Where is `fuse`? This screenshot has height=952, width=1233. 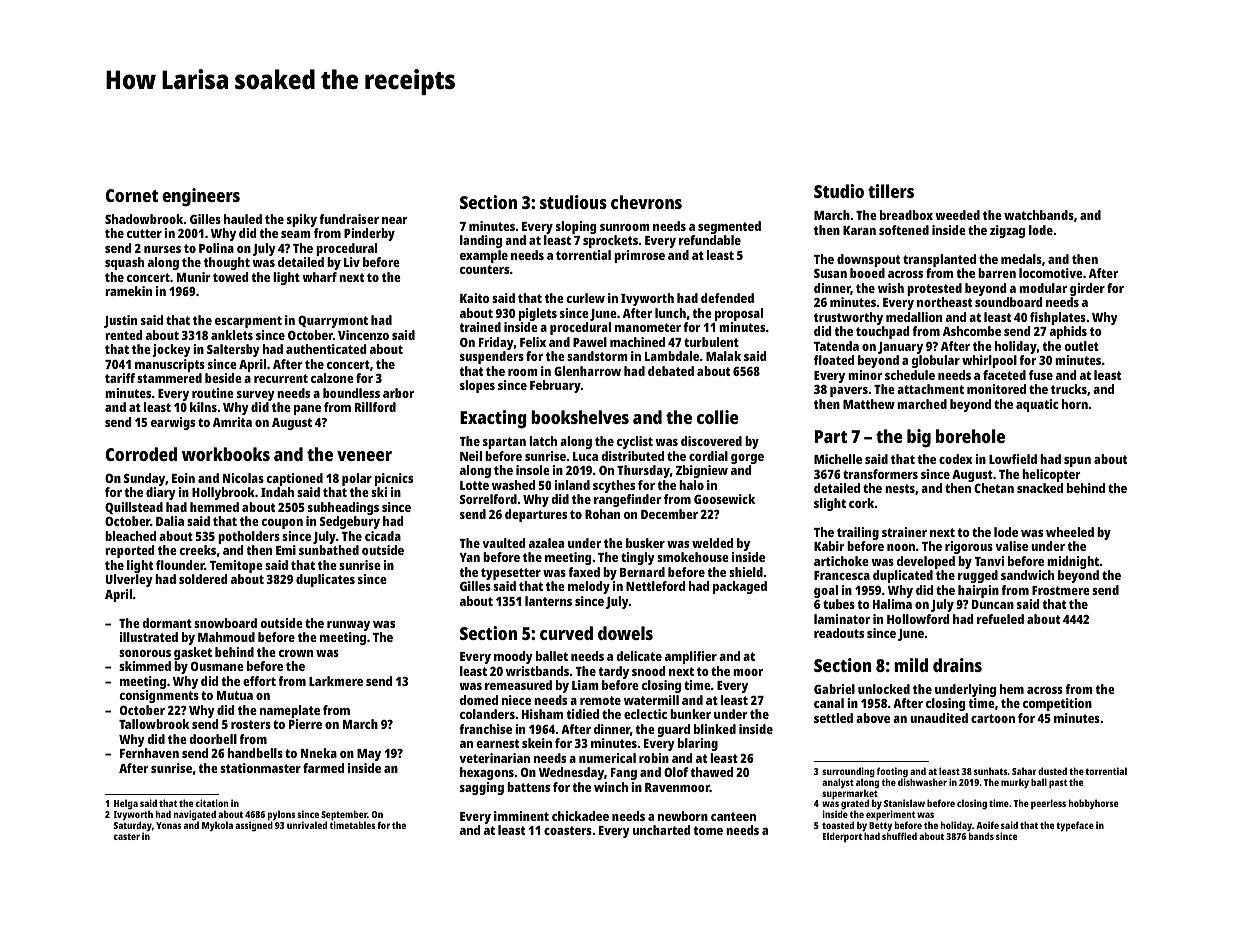
fuse is located at coordinates (1041, 375).
